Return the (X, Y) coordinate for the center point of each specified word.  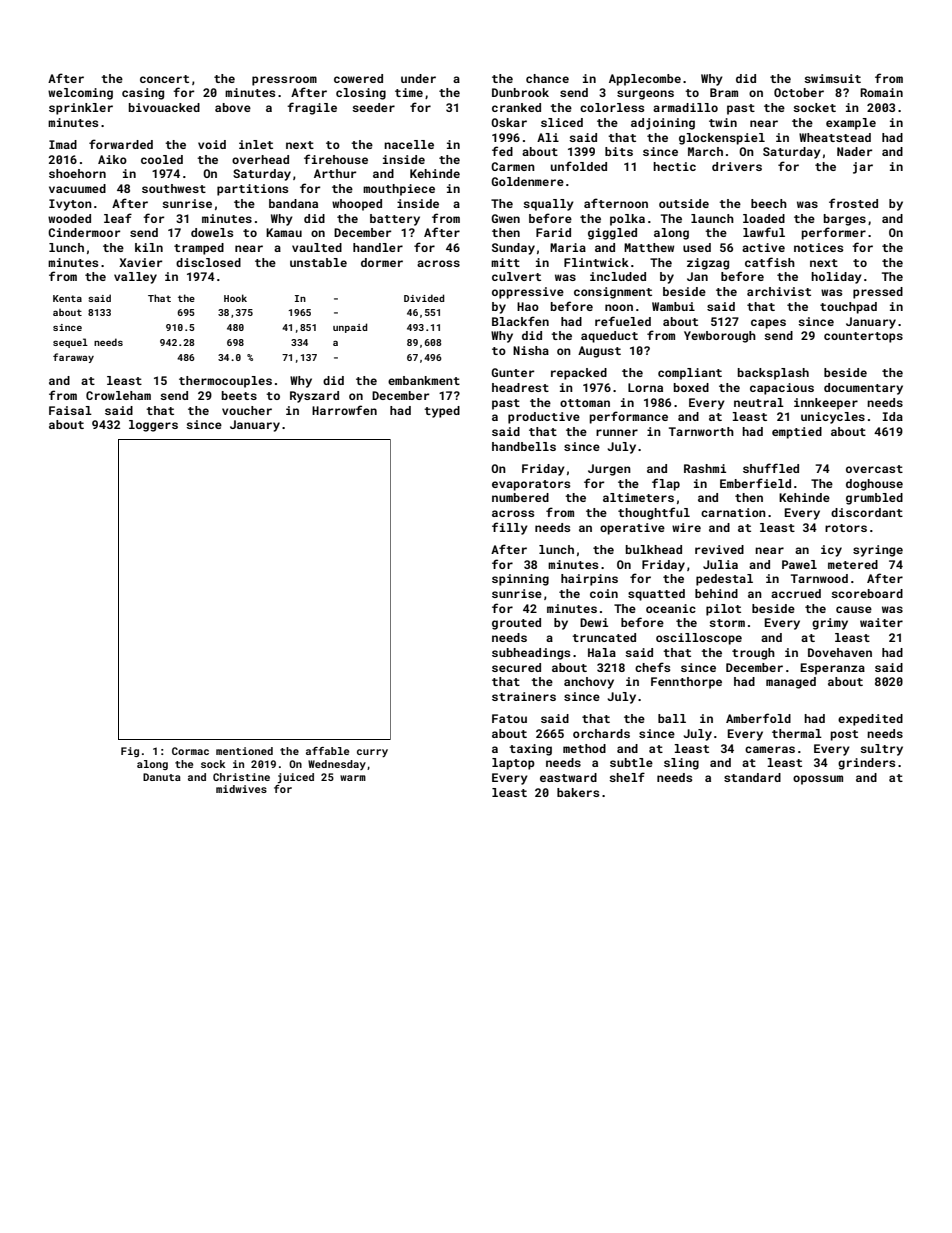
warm (353, 778)
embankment (424, 380)
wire (686, 527)
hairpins (589, 580)
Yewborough (720, 337)
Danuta (162, 777)
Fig (130, 752)
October (799, 92)
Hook (235, 298)
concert (164, 79)
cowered (358, 78)
